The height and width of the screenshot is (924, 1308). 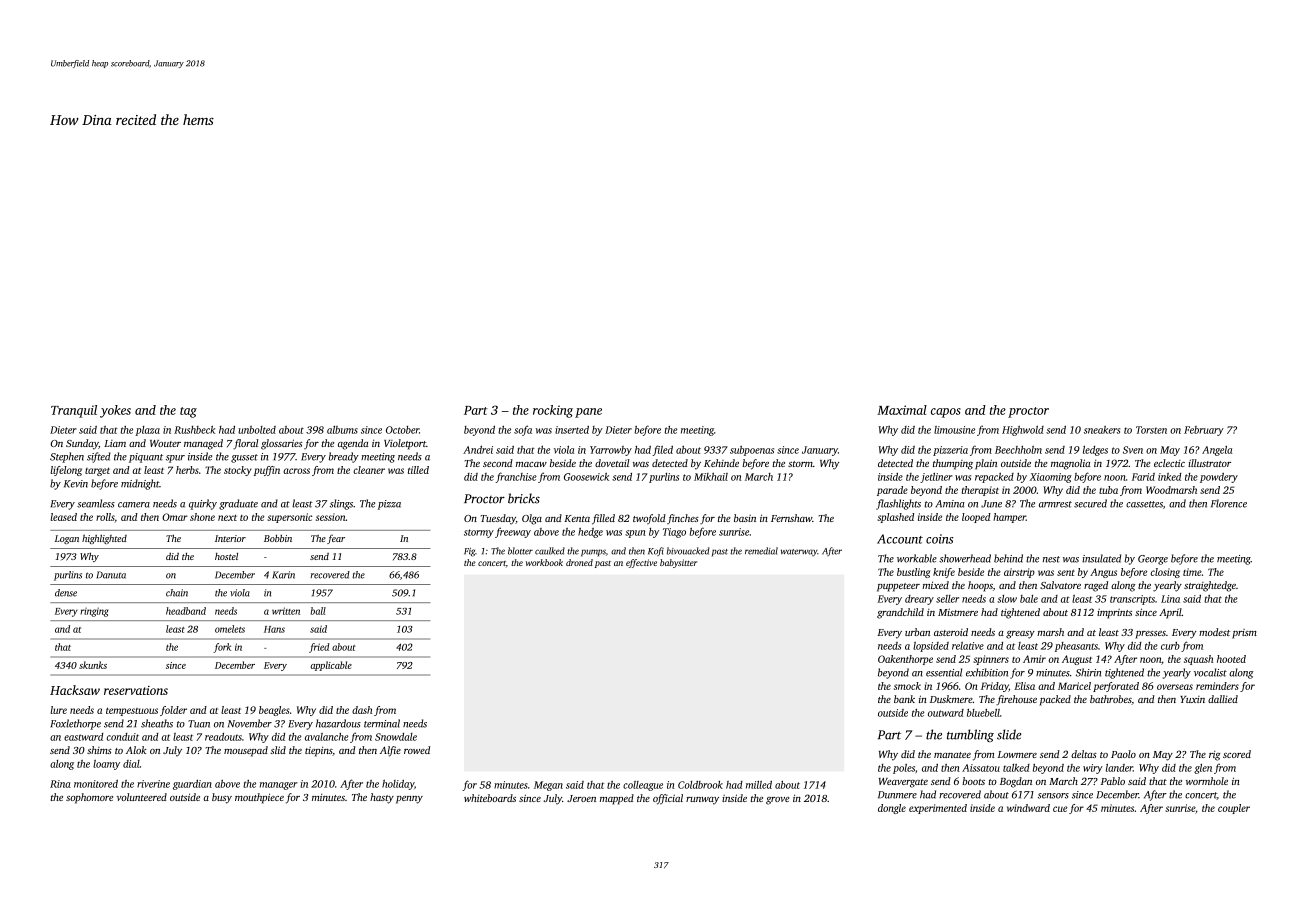 I want to click on basin, so click(x=745, y=518).
